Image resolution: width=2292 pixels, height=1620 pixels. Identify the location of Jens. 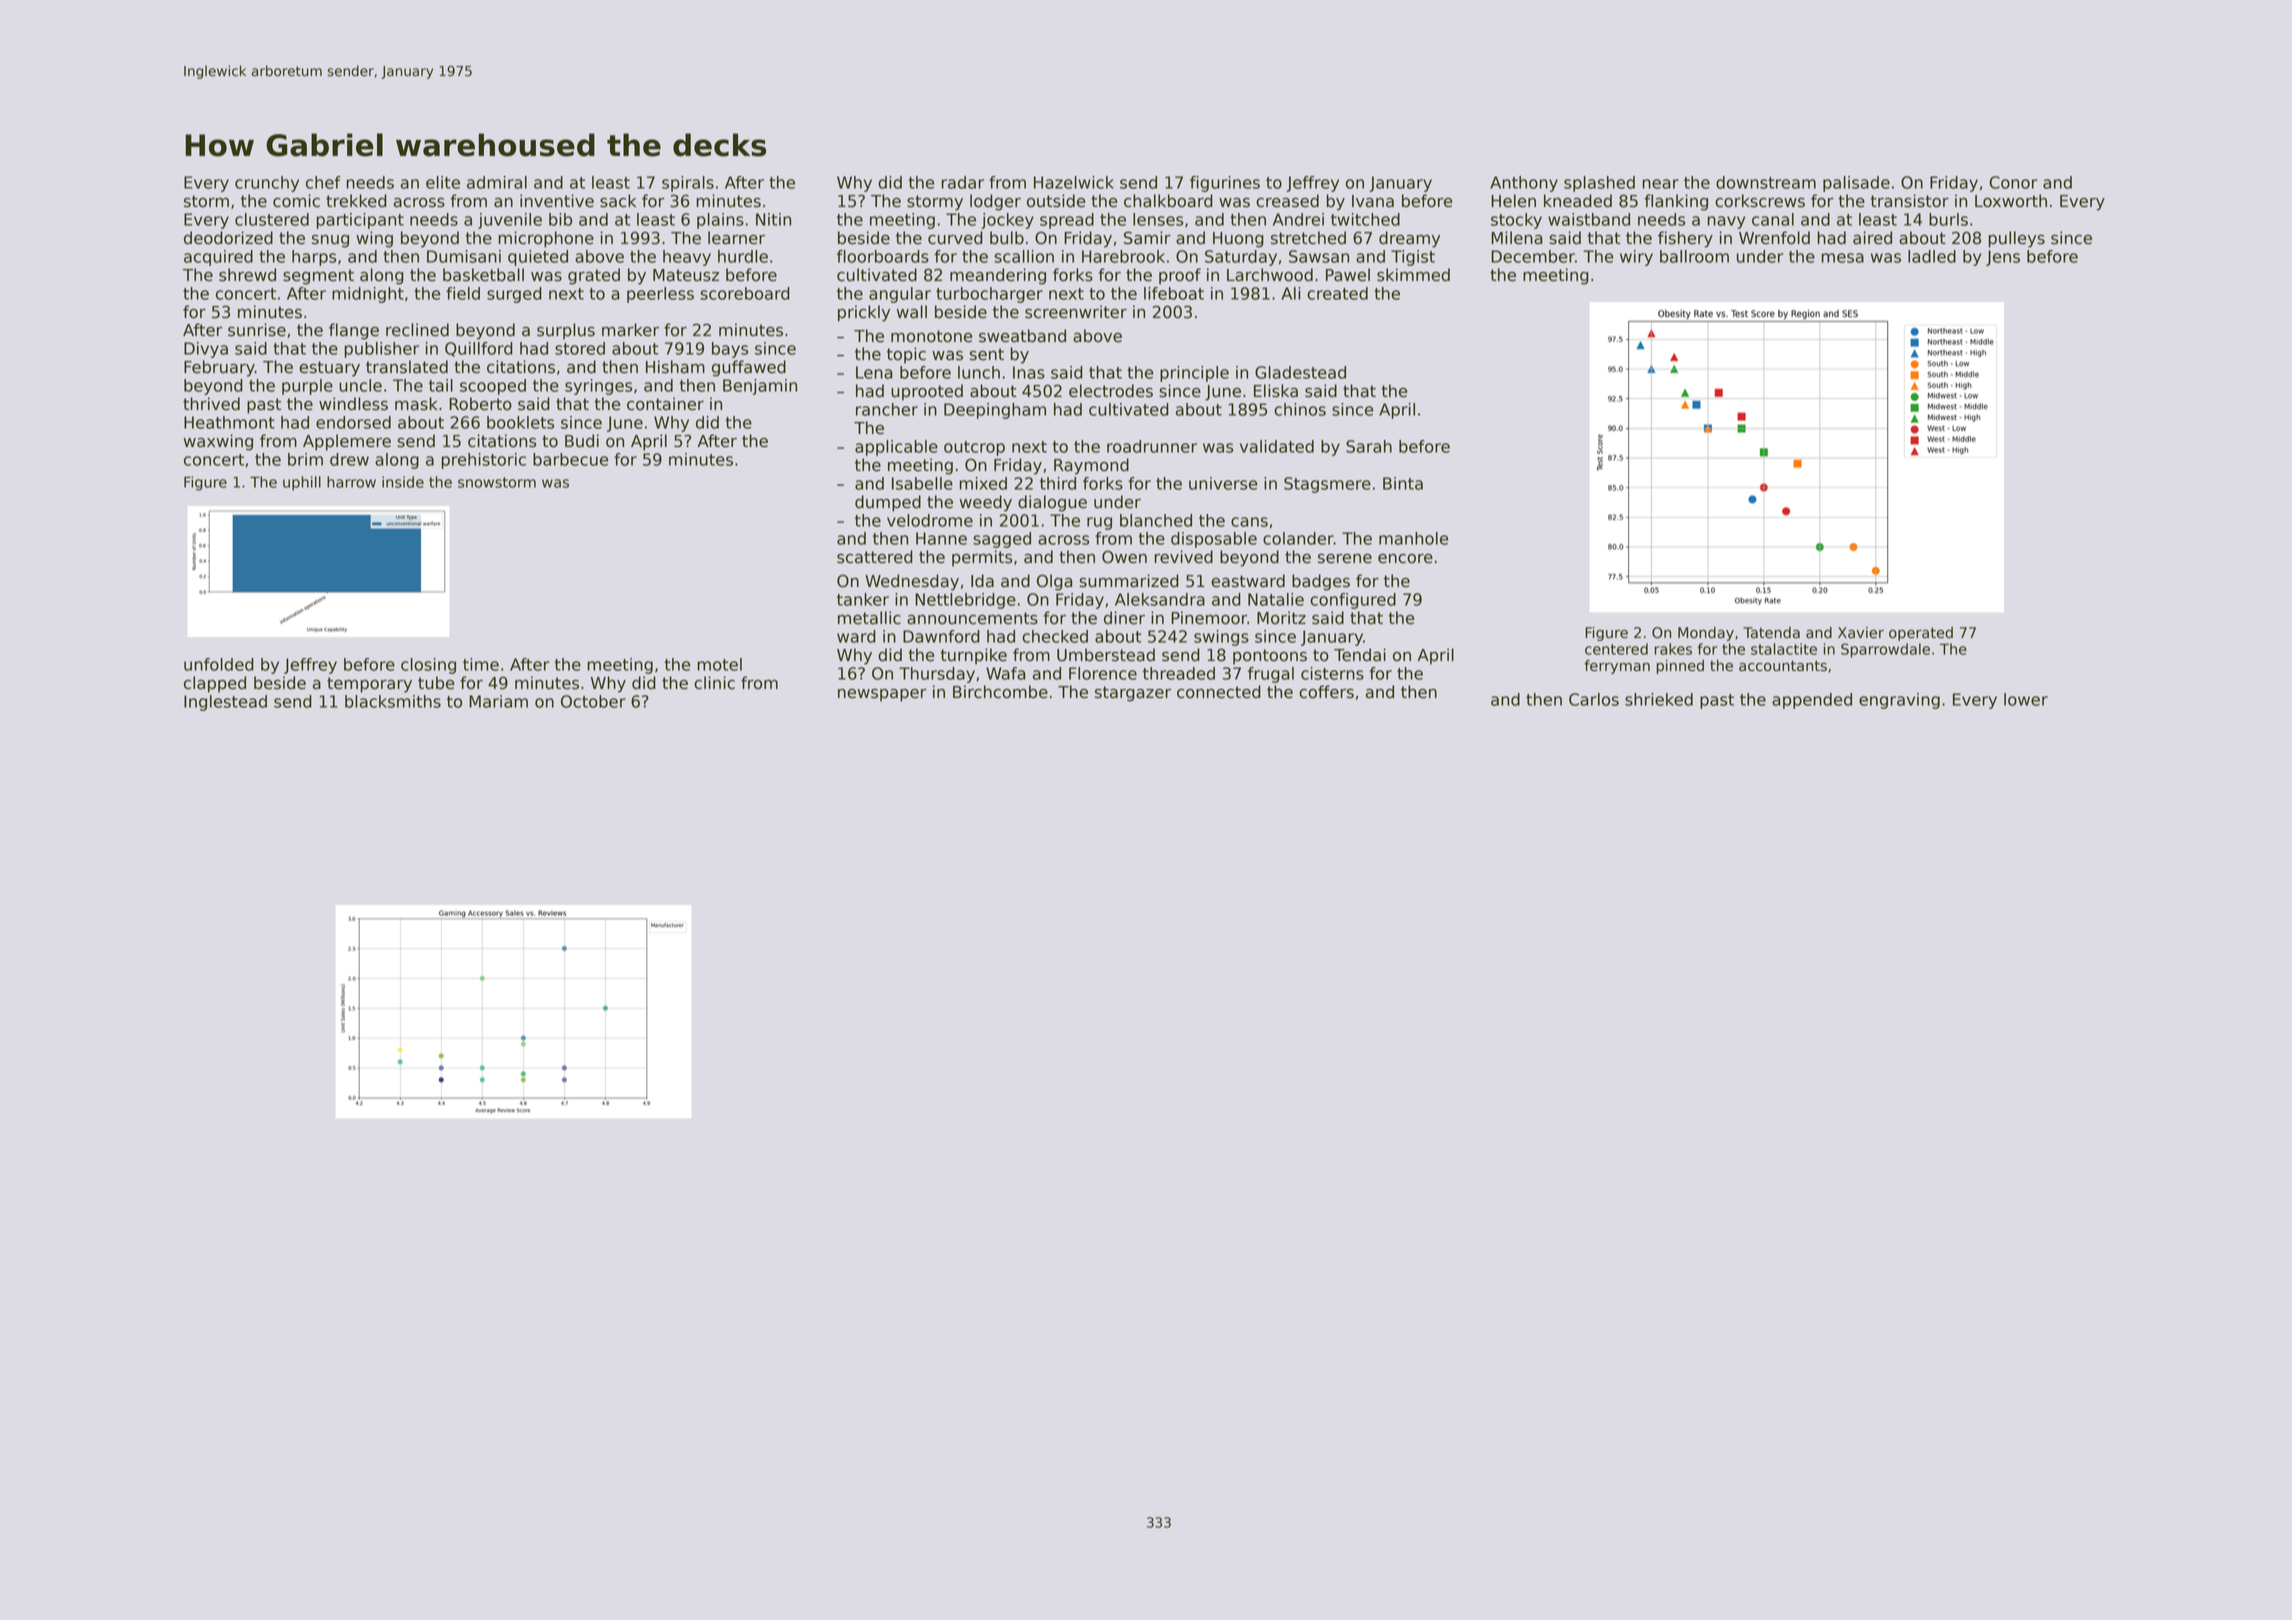
(2003, 258).
